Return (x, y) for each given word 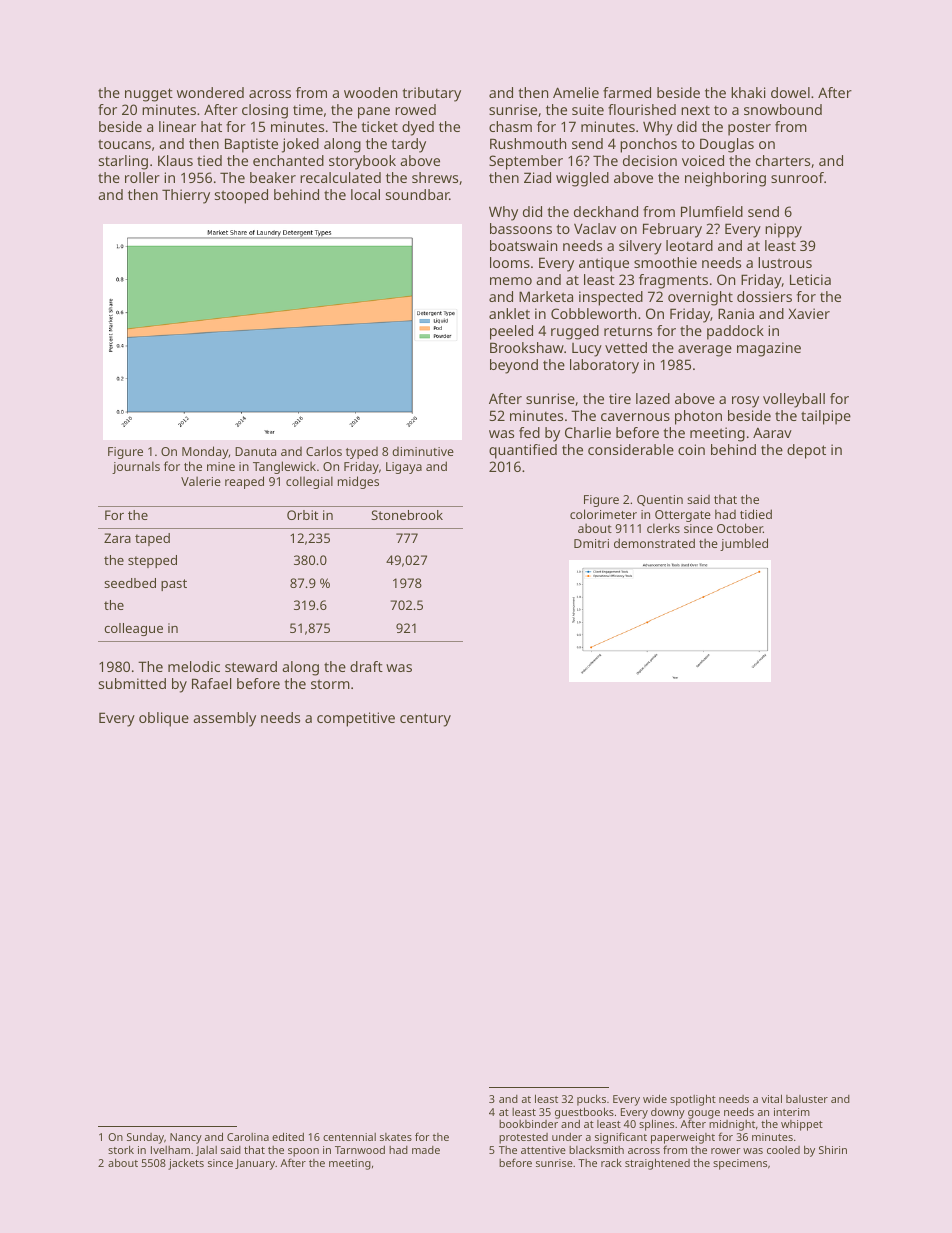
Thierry (186, 196)
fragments (673, 281)
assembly (224, 719)
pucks (591, 1100)
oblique (164, 719)
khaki (748, 92)
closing (265, 111)
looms (510, 262)
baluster (807, 1099)
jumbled (744, 544)
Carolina (248, 1137)
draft (366, 666)
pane (374, 113)
